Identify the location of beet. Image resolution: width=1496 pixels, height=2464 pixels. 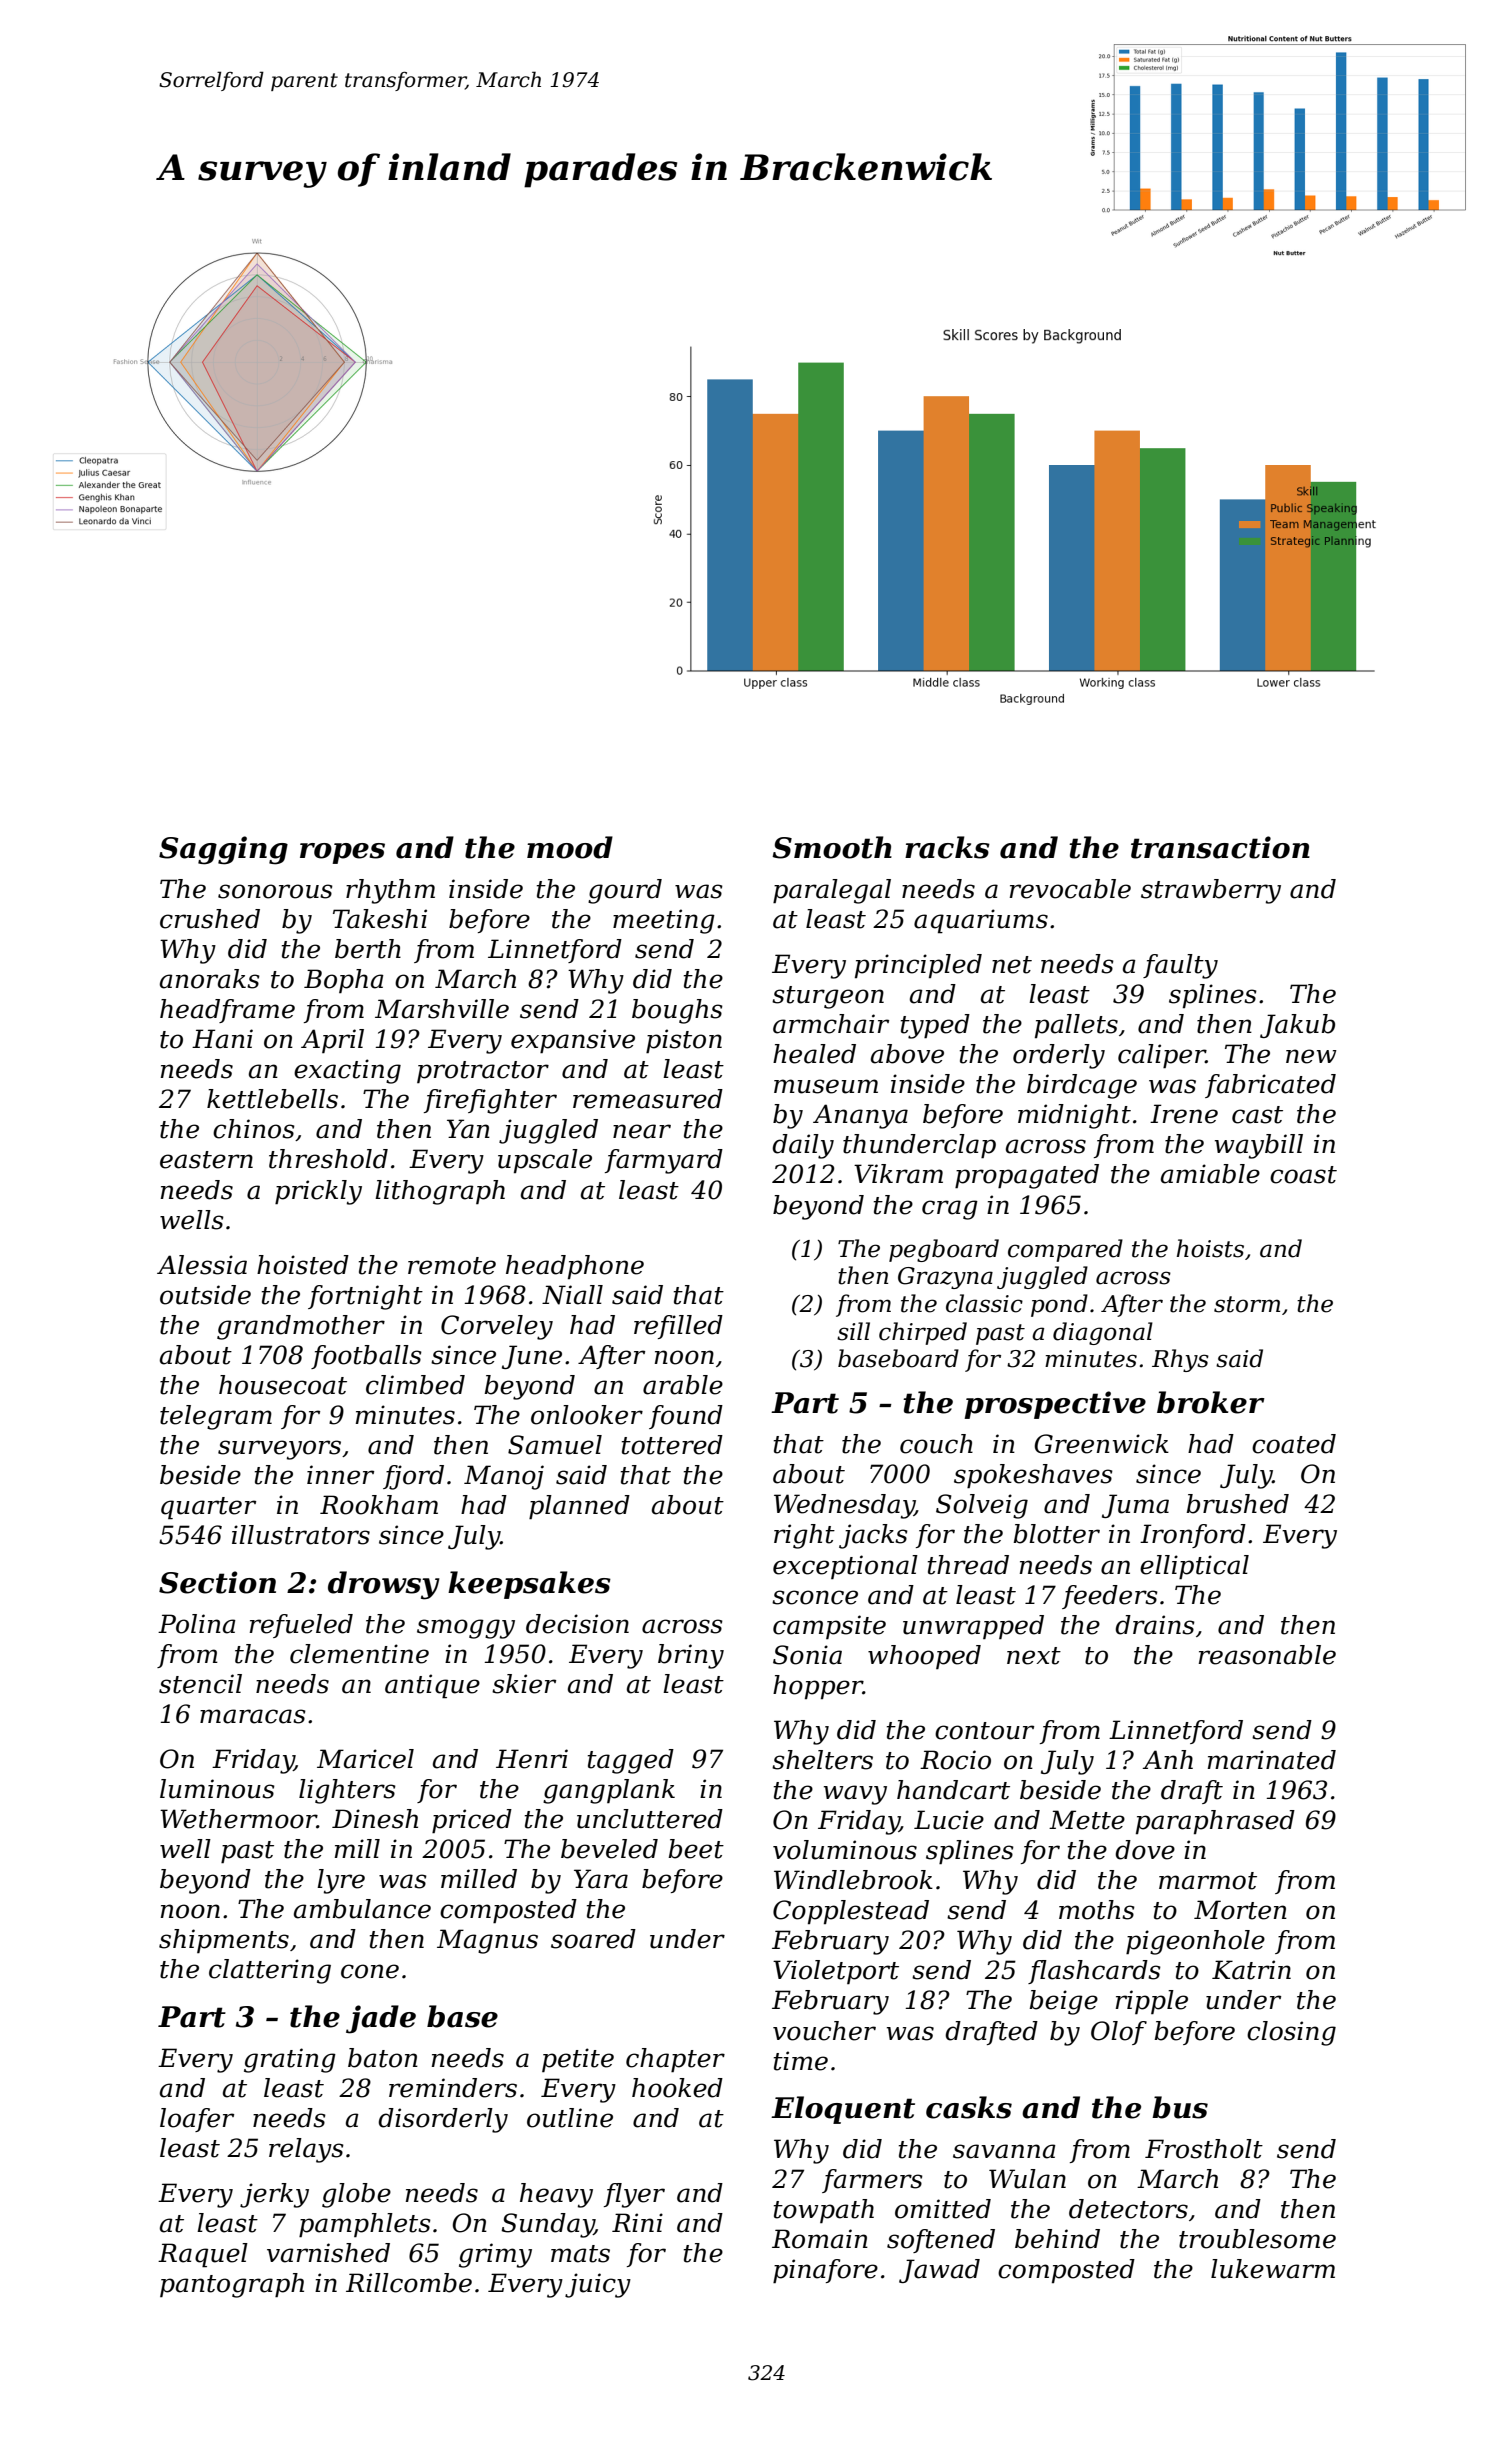
(696, 1849).
